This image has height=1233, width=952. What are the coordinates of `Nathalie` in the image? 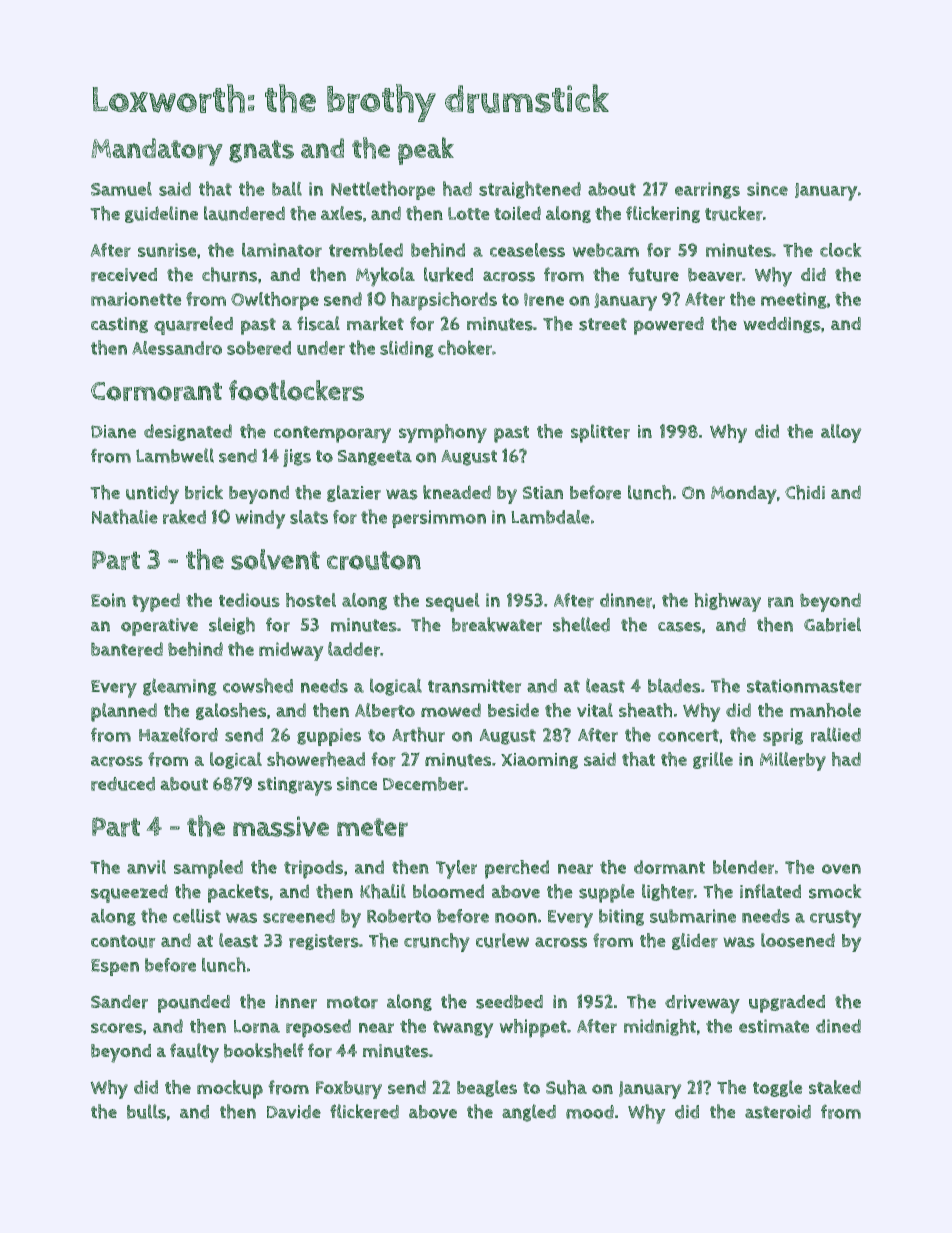 It's located at (124, 516).
